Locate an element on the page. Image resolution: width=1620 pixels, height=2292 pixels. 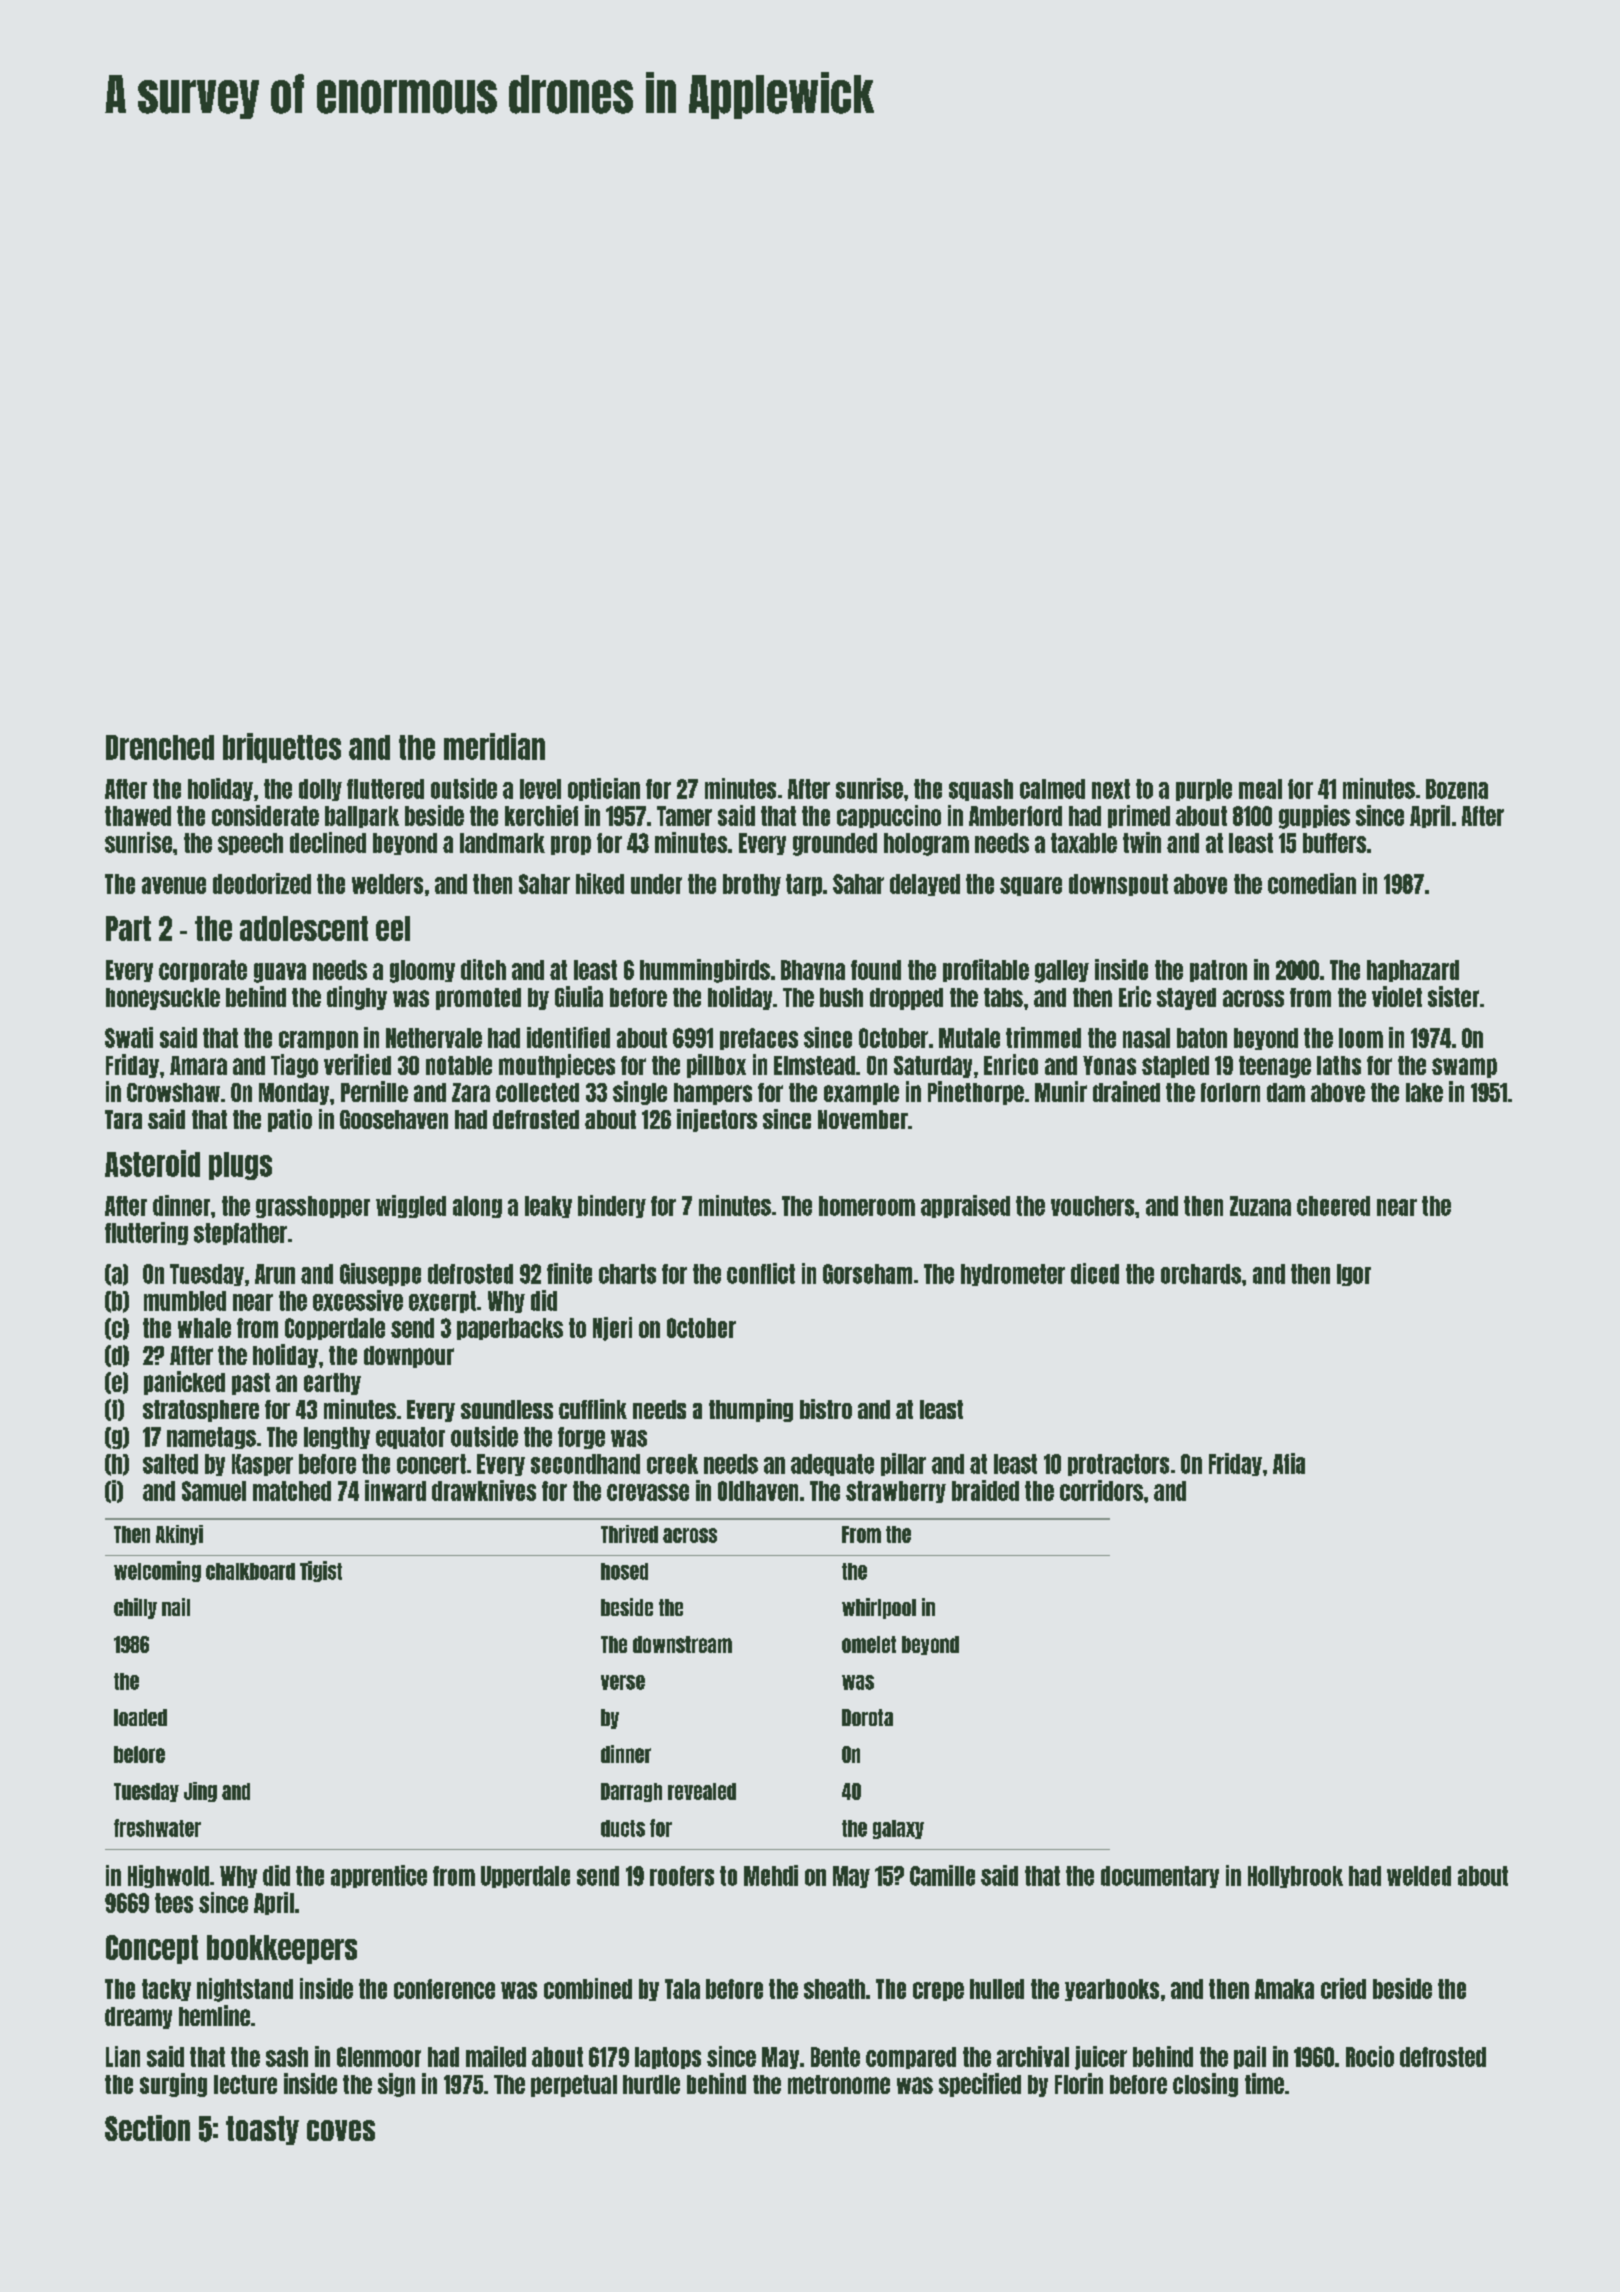
sister is located at coordinates (1453, 996).
